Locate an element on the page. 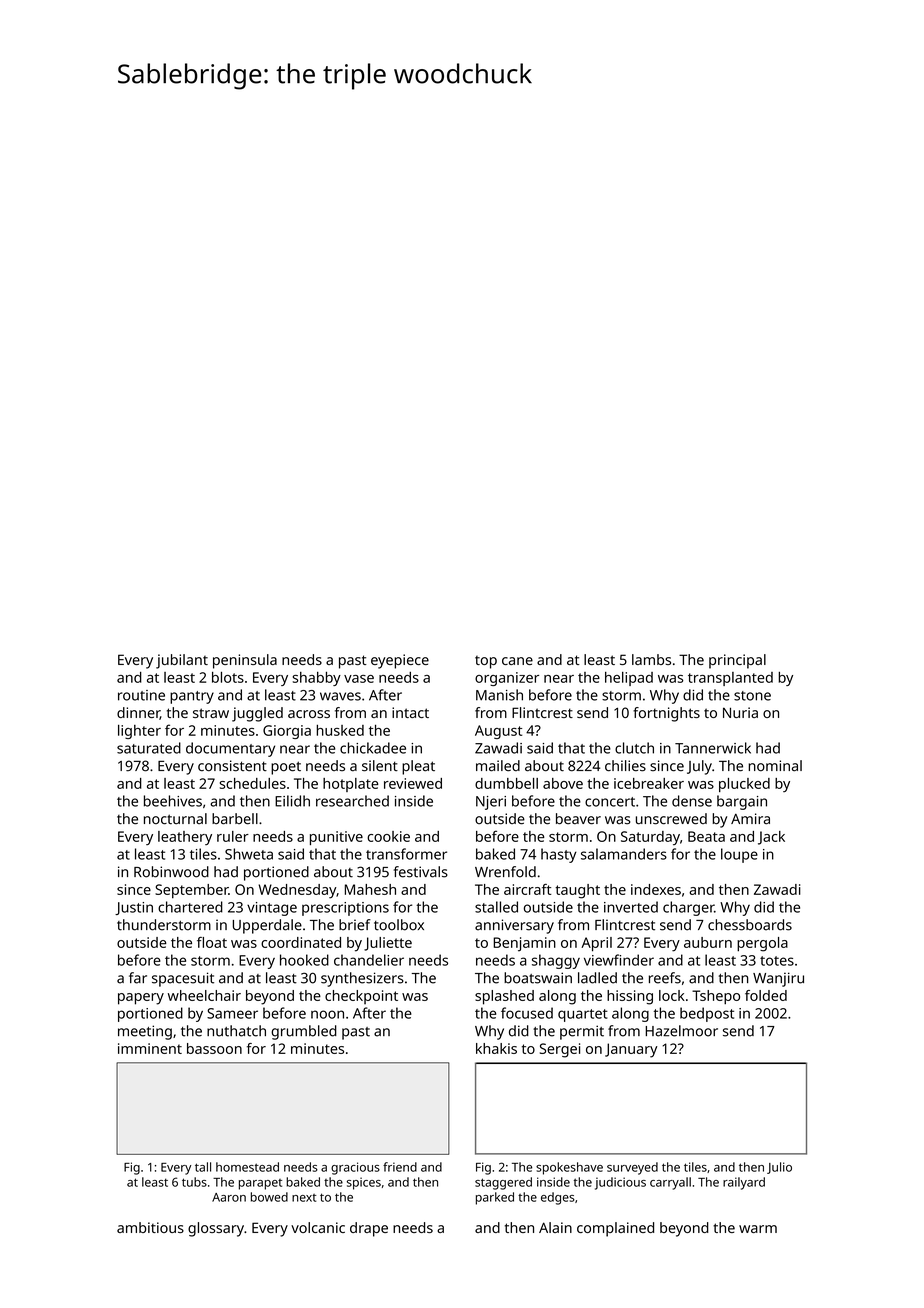  cane is located at coordinates (517, 661).
